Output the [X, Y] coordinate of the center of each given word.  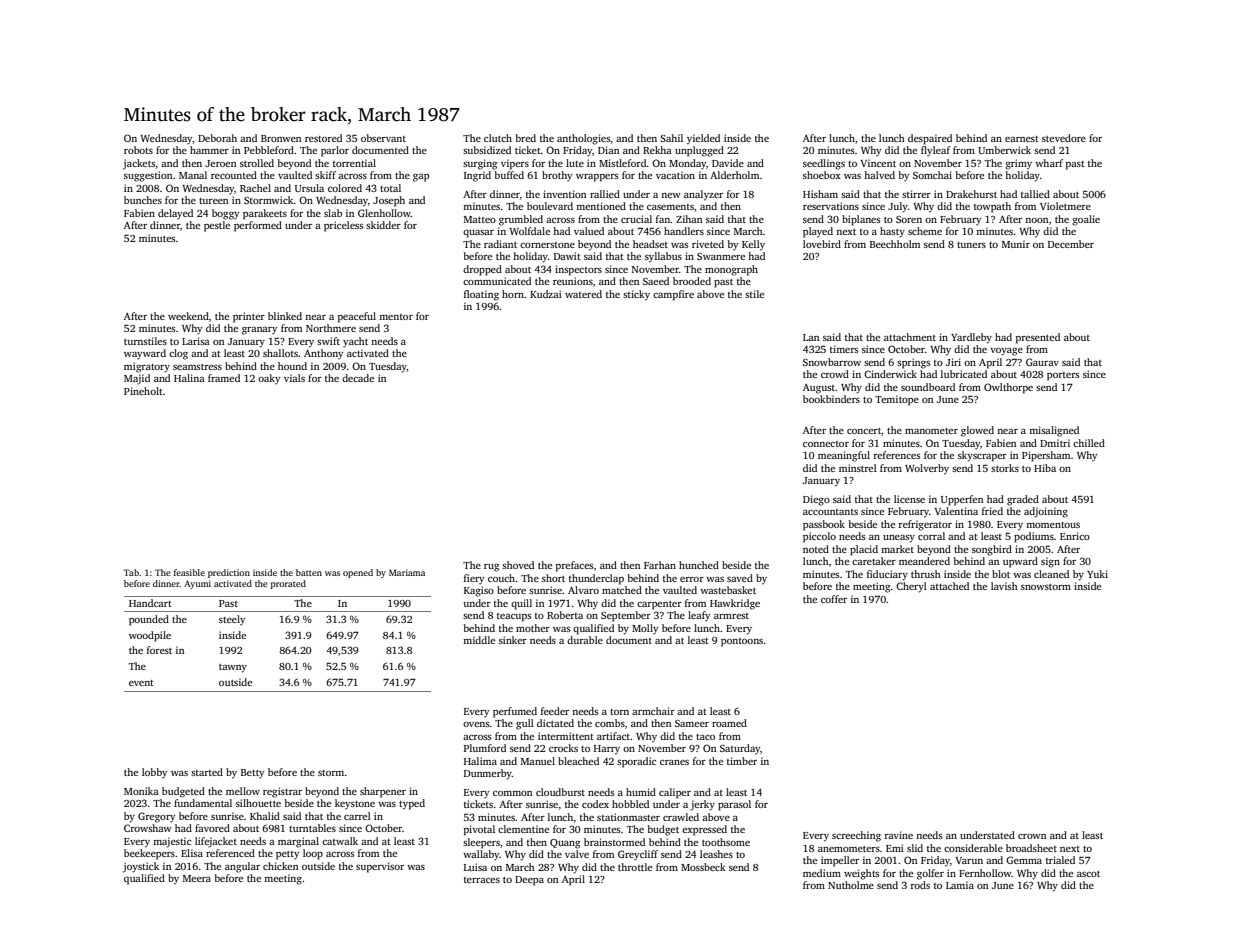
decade [358, 378]
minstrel [858, 468]
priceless [343, 226]
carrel [357, 816]
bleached [578, 761]
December [1071, 244]
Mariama [407, 572]
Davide [728, 163]
